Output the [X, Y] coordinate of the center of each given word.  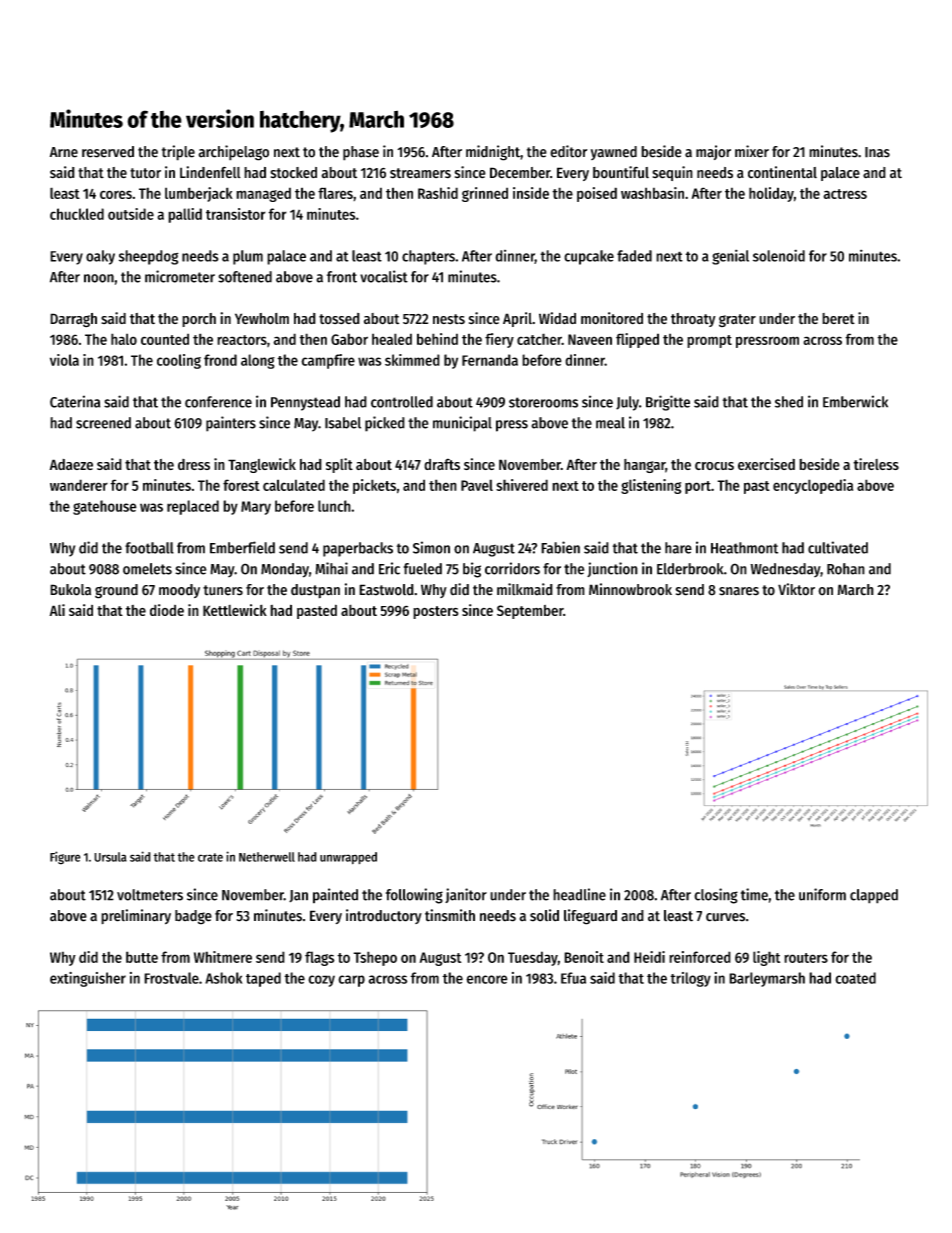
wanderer [79, 485]
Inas [877, 152]
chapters [428, 257]
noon [99, 278]
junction [612, 569]
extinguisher [88, 979]
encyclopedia [813, 486]
